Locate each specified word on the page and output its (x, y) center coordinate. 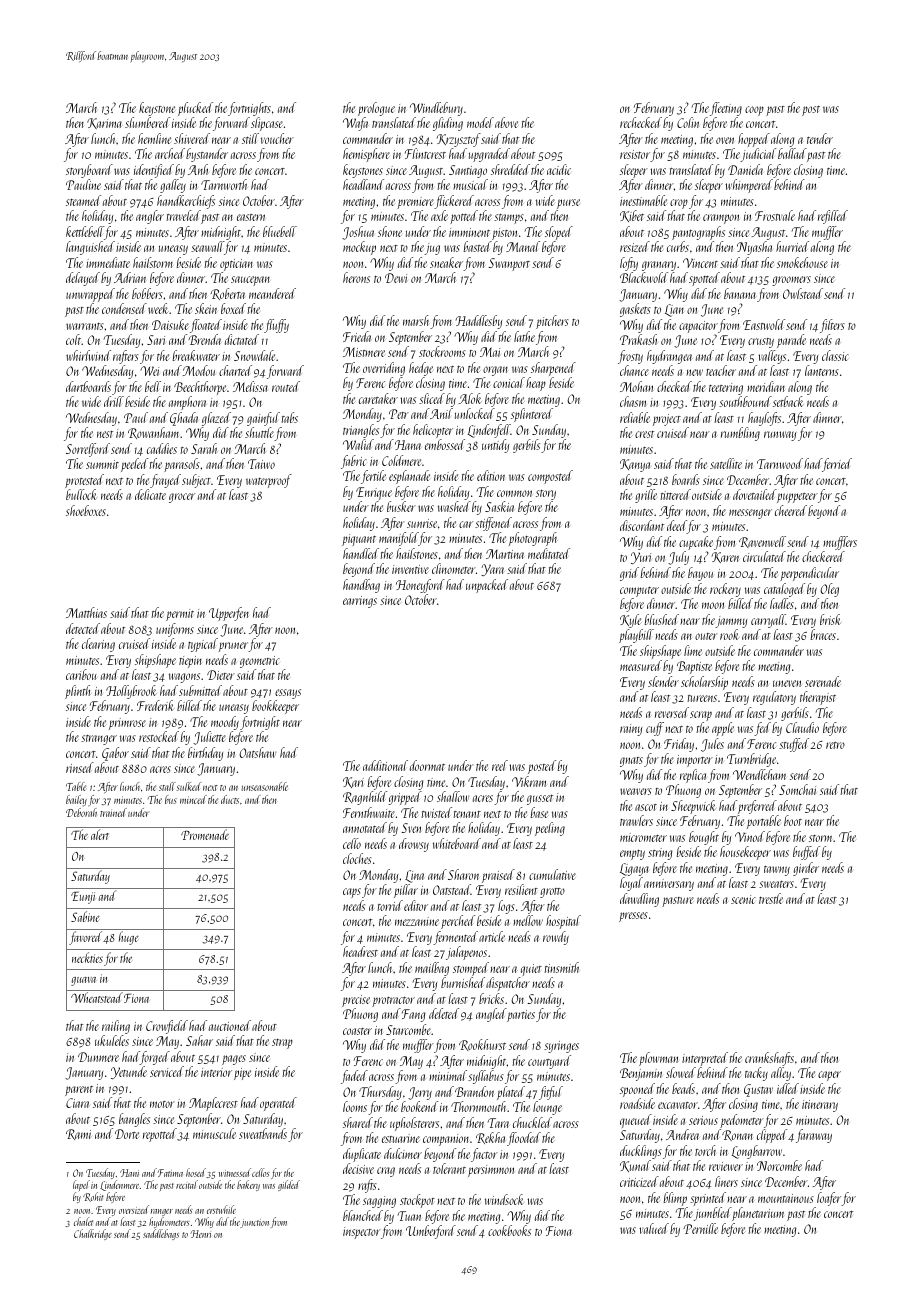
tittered (675, 494)
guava (83, 981)
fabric (354, 462)
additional (385, 765)
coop (754, 111)
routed (286, 386)
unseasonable (264, 786)
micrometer (643, 837)
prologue (376, 109)
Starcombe (409, 1029)
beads (683, 1088)
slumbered (147, 122)
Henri (201, 1234)
